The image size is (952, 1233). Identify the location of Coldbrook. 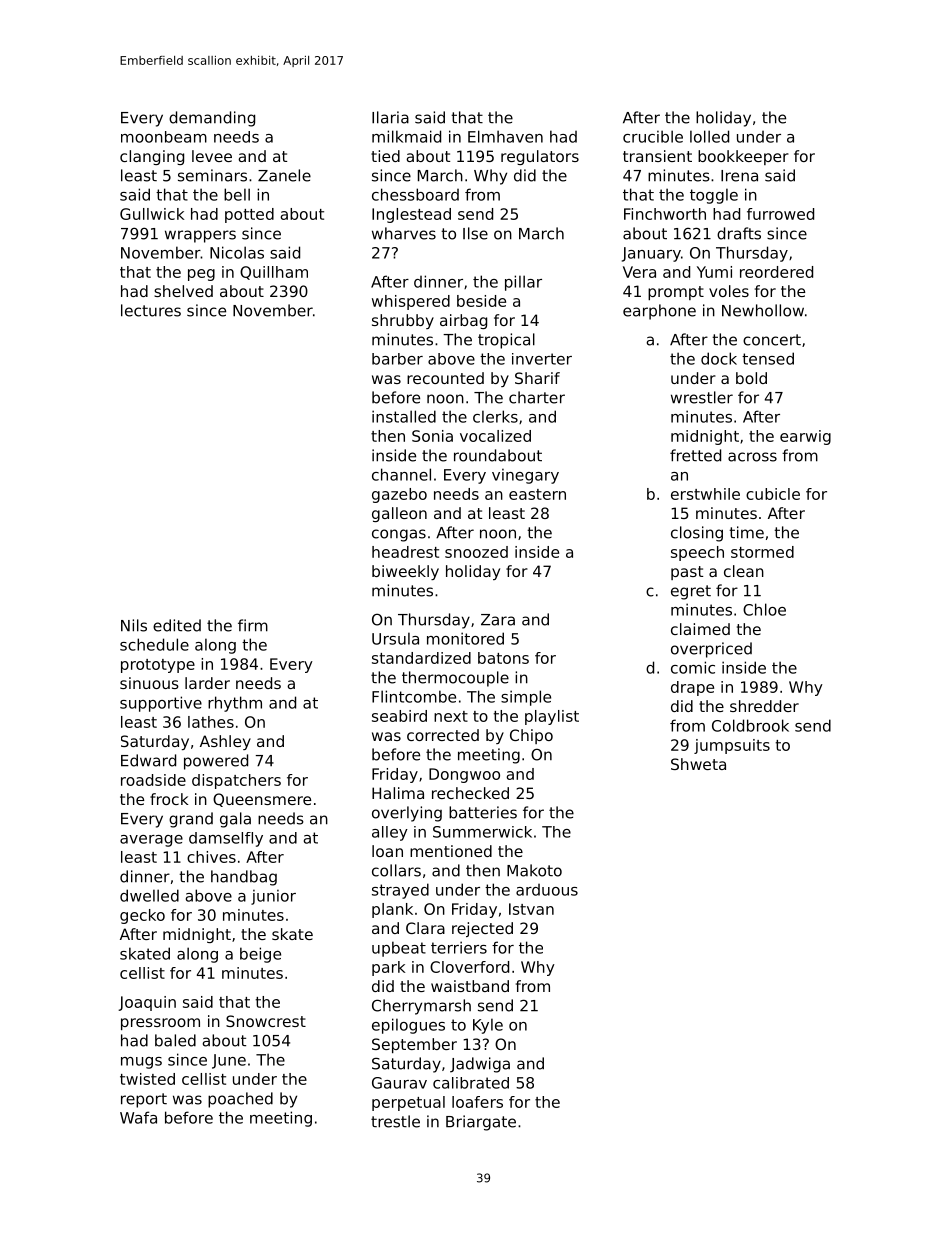
(750, 725).
